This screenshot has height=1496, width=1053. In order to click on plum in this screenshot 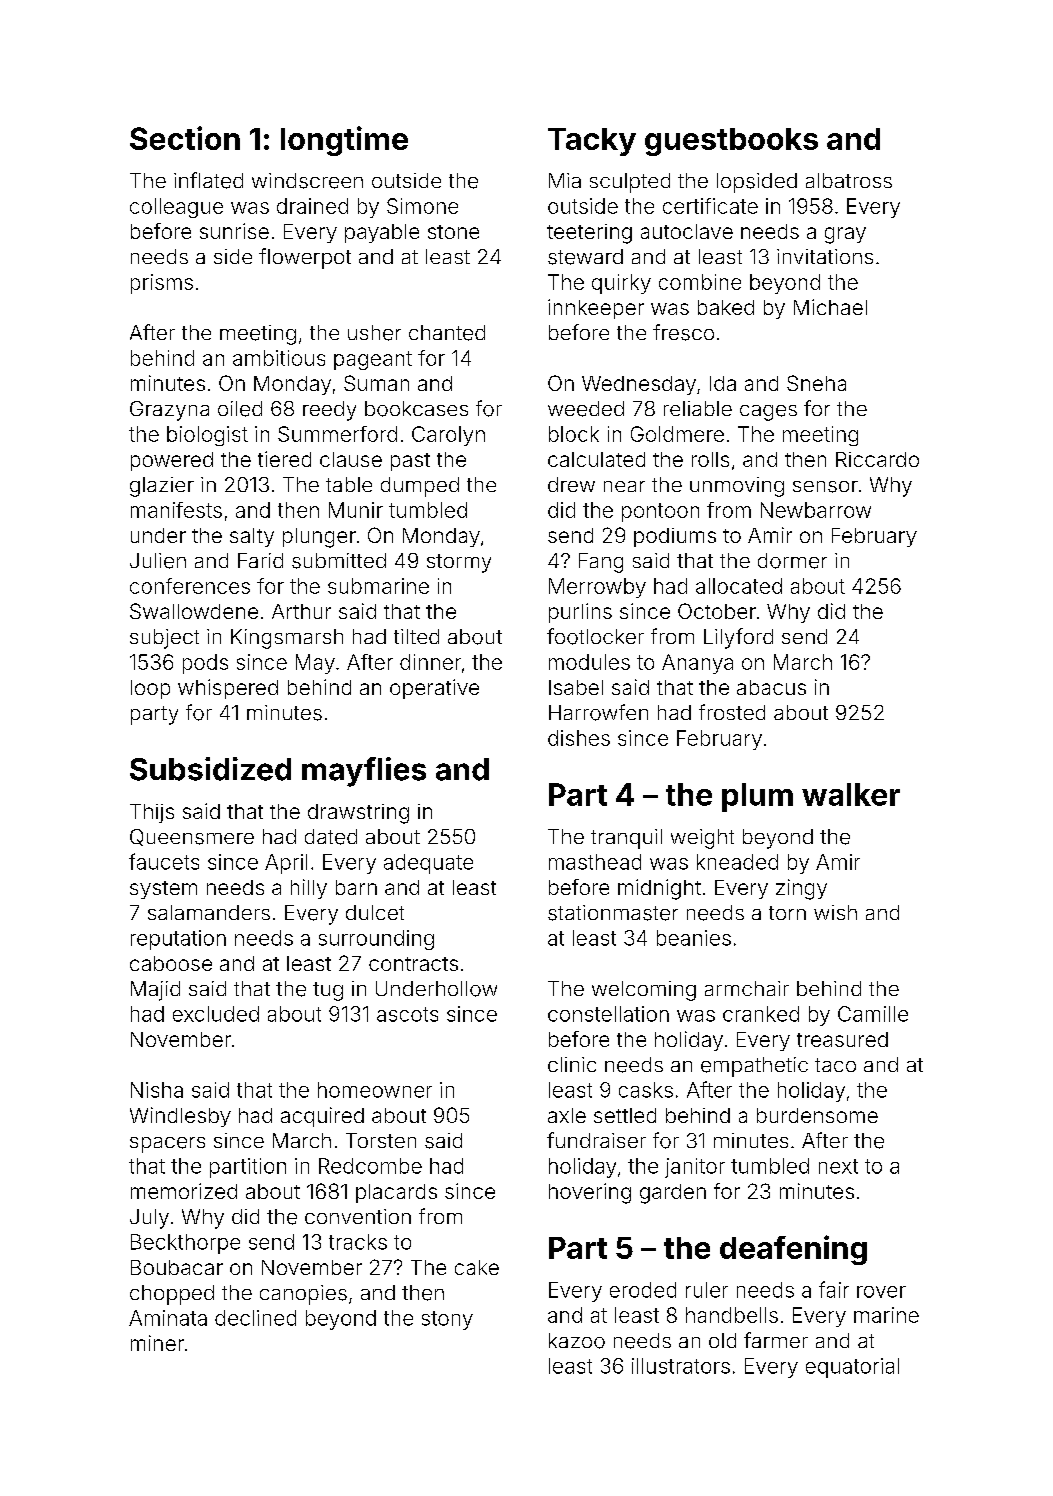, I will do `click(757, 797)`.
